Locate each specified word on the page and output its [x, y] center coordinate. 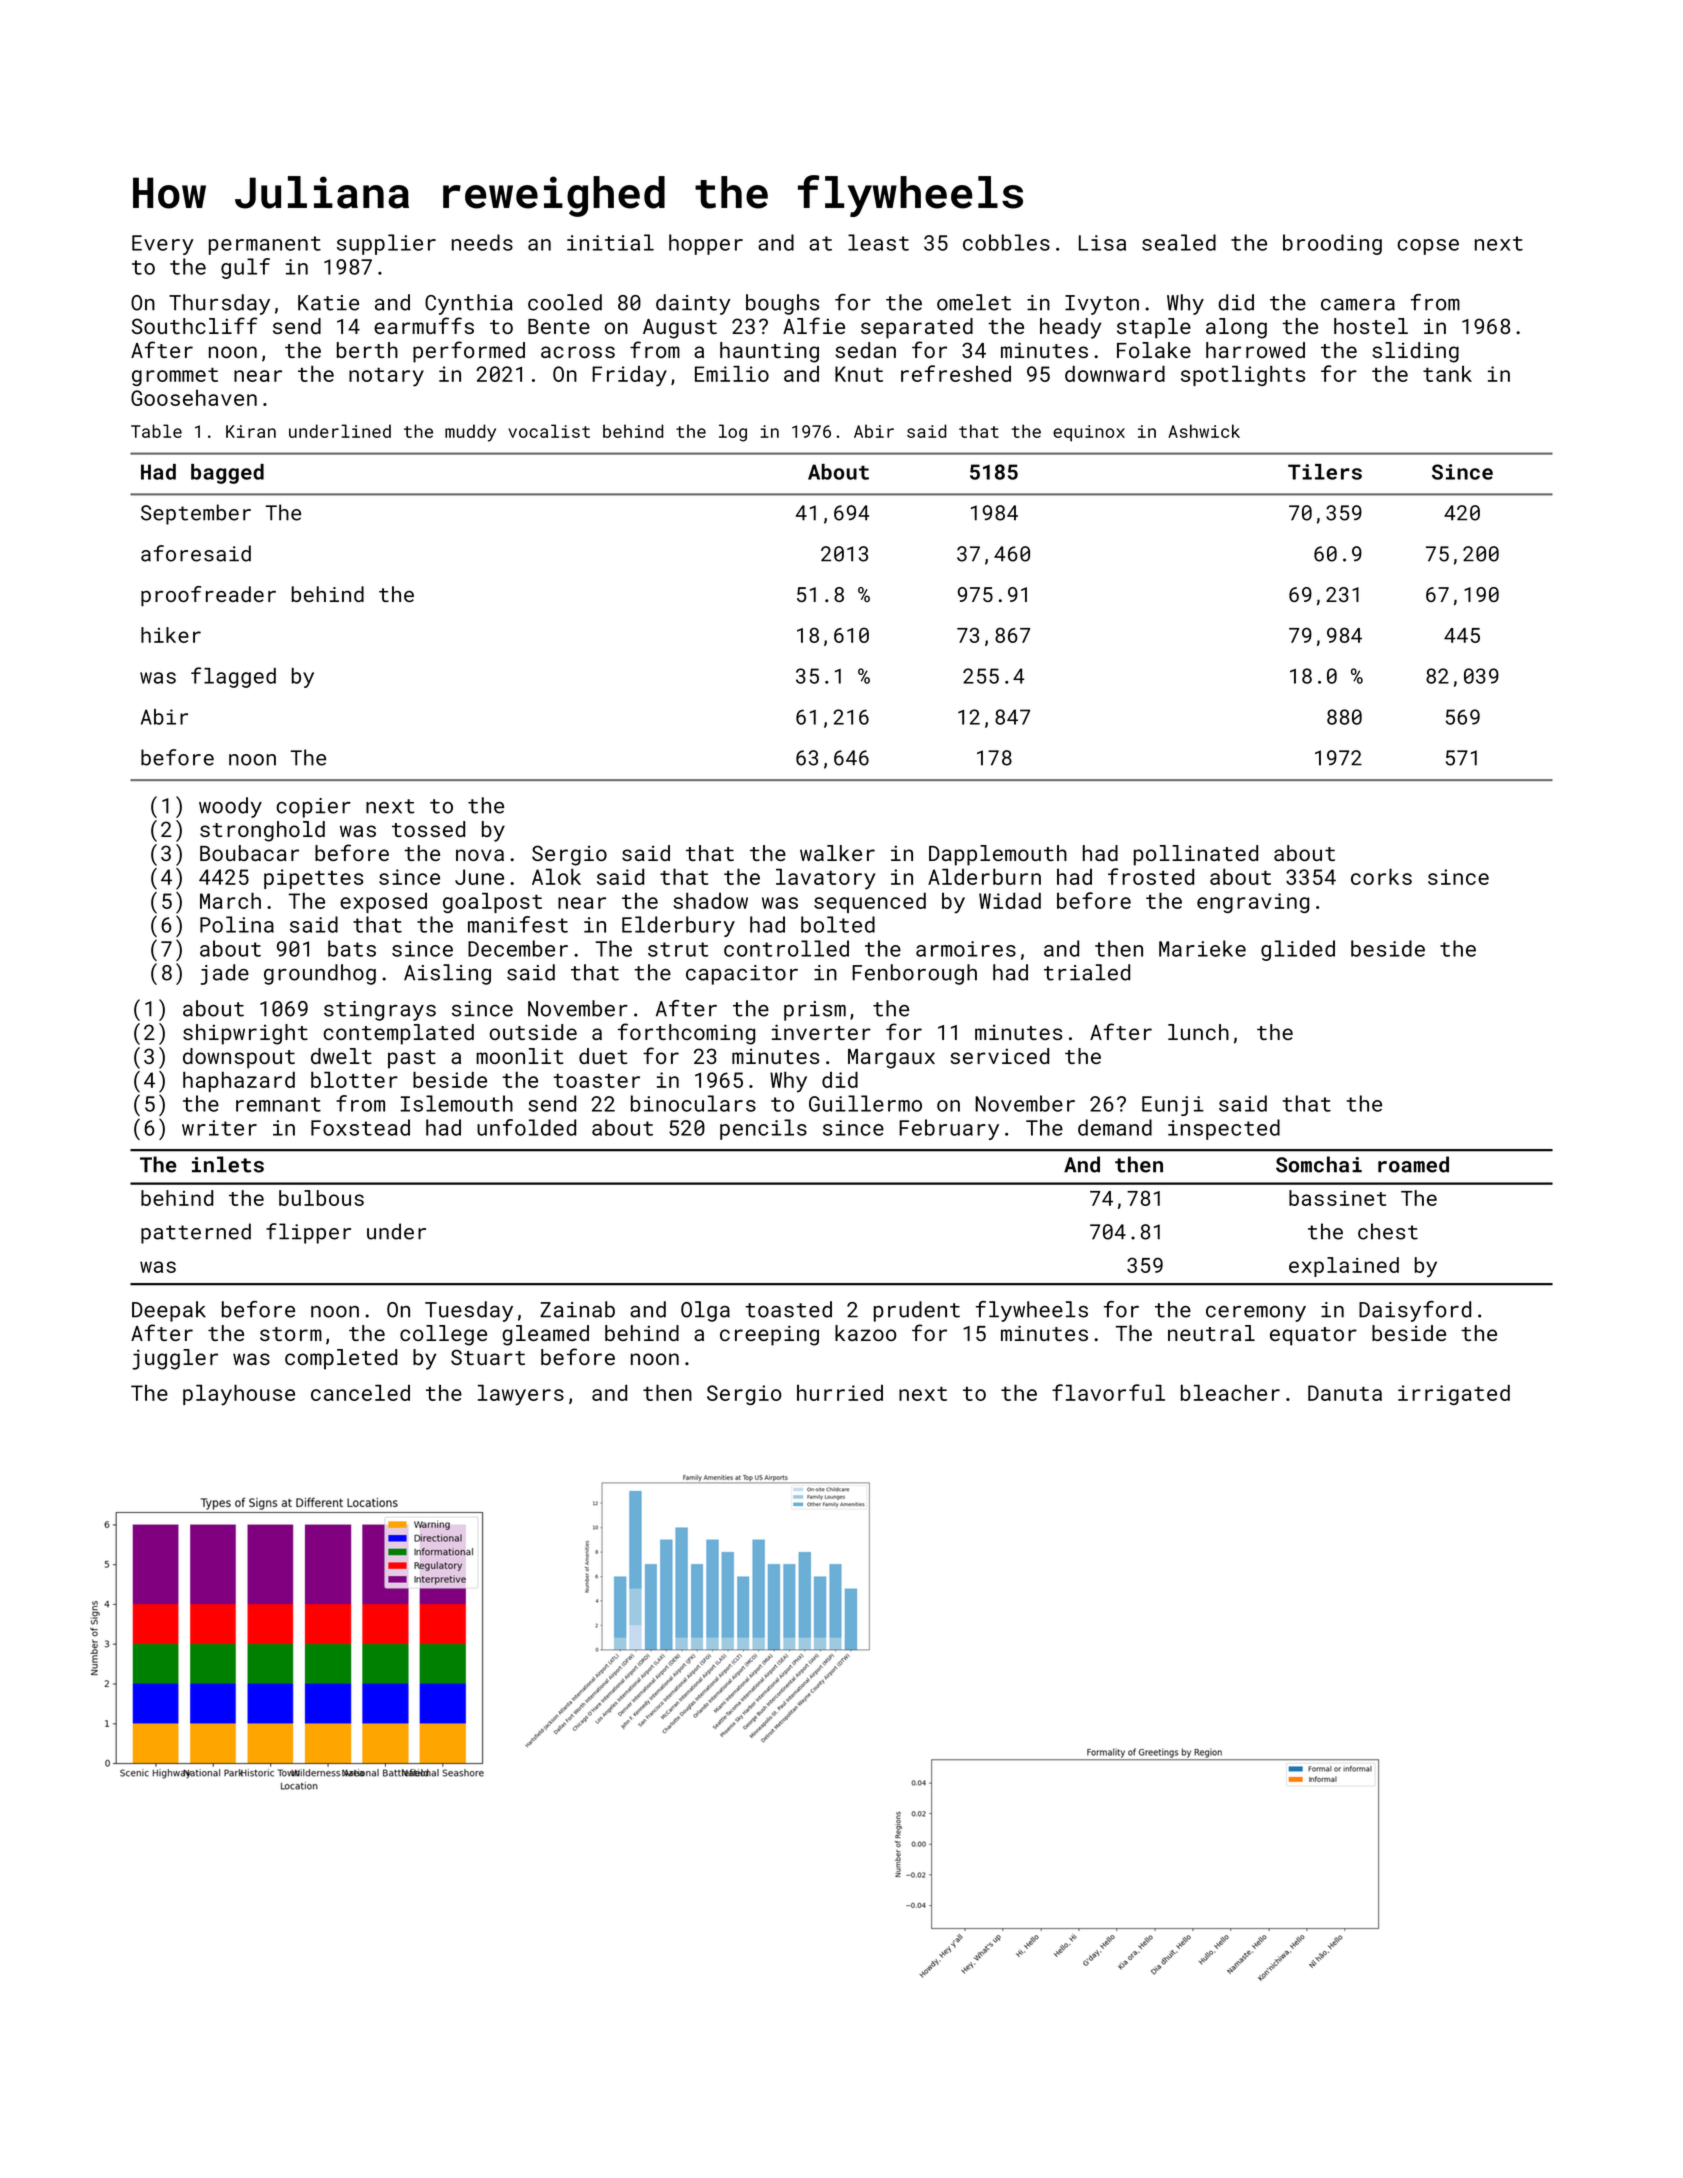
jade [225, 974]
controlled [786, 948]
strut [678, 949]
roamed [1413, 1164]
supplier [386, 244]
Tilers [1325, 472]
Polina [237, 924]
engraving [1253, 903]
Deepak [169, 1311]
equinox [1089, 433]
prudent [917, 1311]
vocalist [549, 431]
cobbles [1006, 242]
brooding [1332, 244]
